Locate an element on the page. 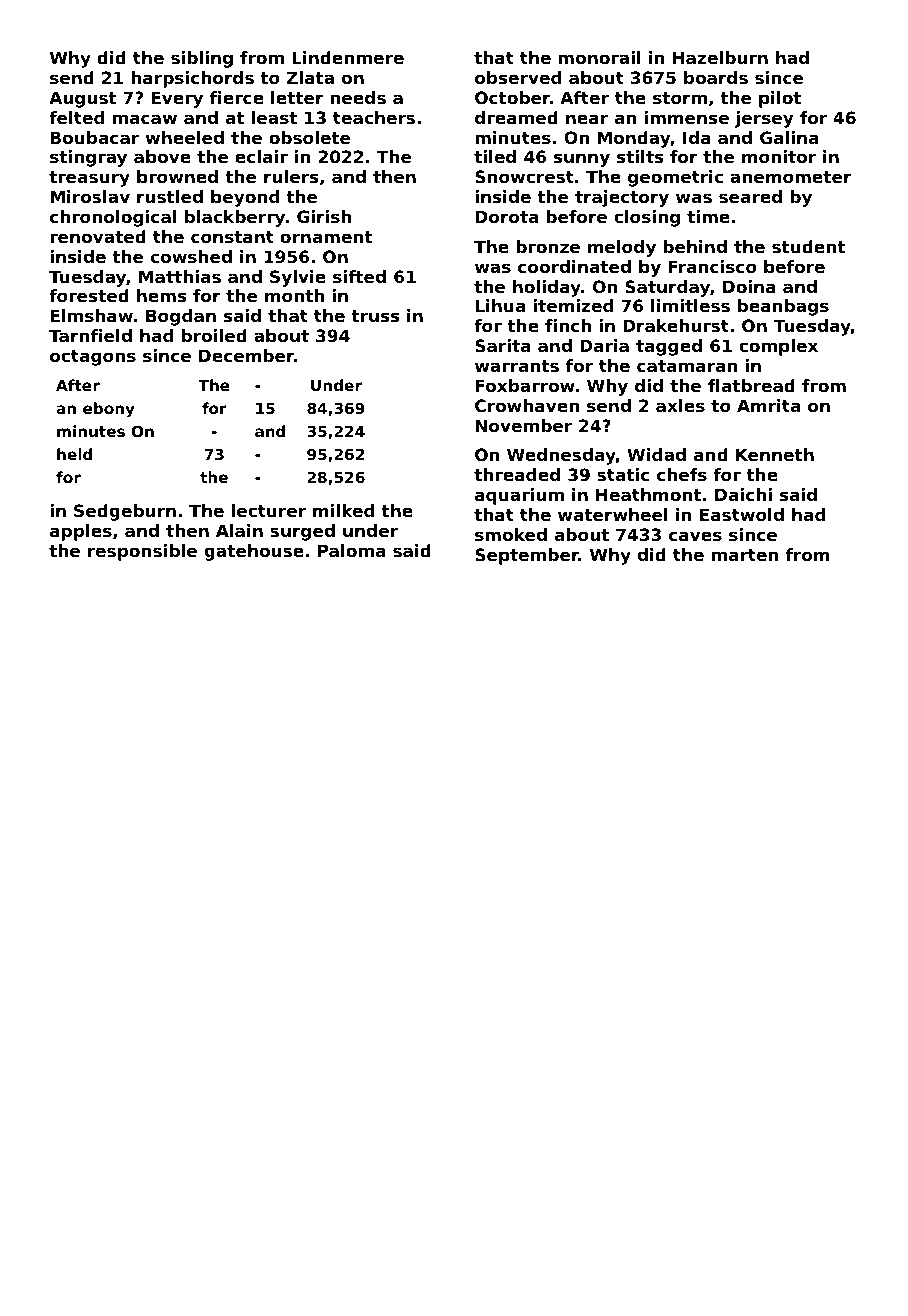 The width and height of the page is (908, 1316). November is located at coordinates (524, 425).
